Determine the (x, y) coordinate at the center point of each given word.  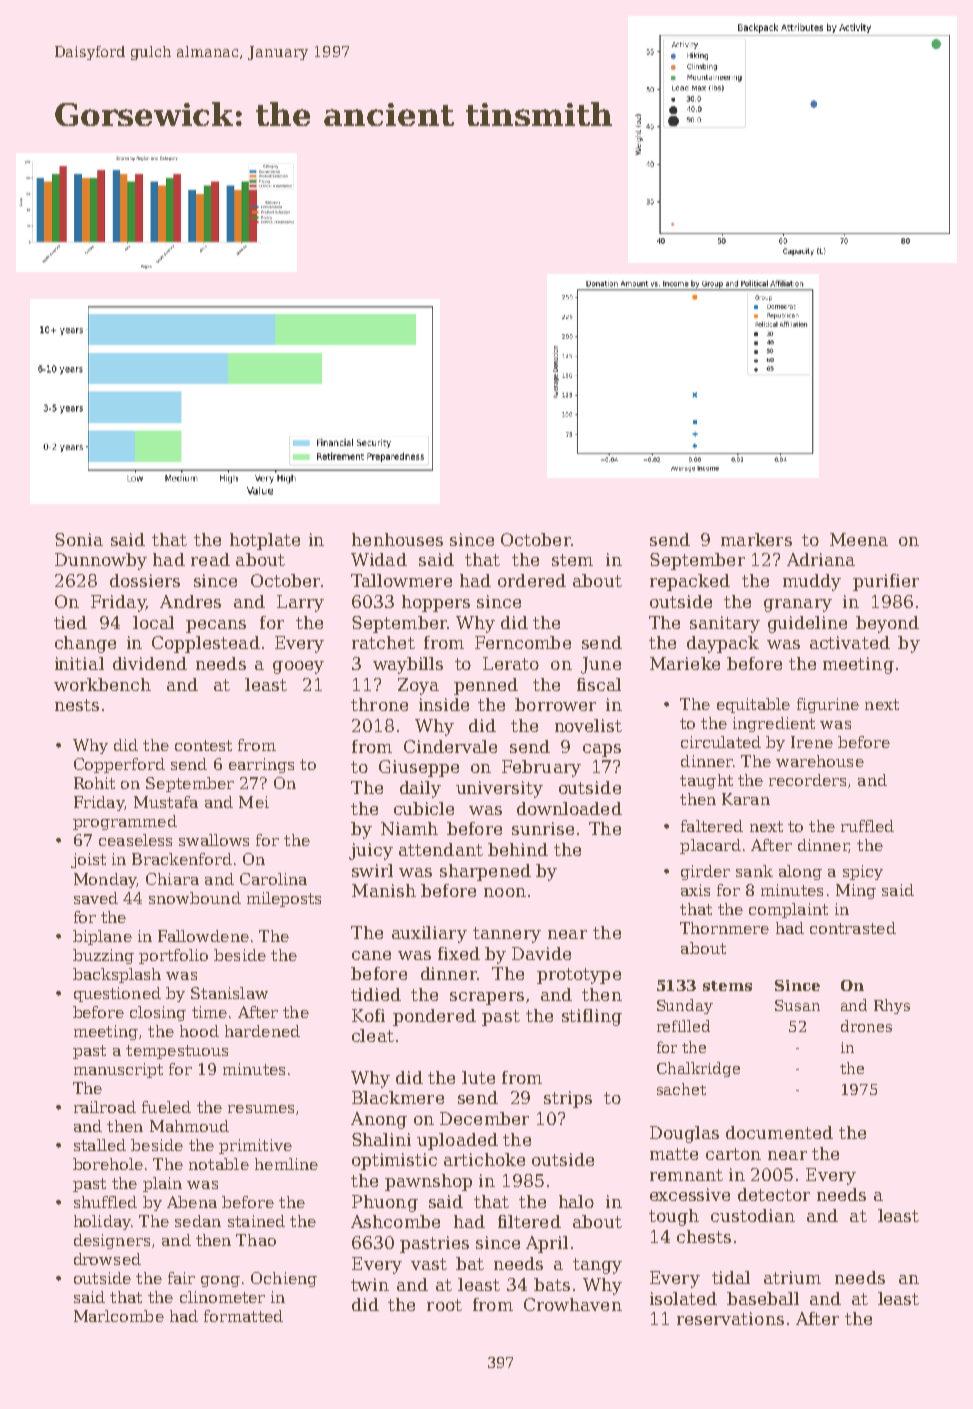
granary (798, 605)
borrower (555, 704)
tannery (507, 935)
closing (158, 1013)
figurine (828, 705)
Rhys (892, 1006)
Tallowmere (401, 580)
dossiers (145, 580)
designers (112, 1241)
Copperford (119, 765)
